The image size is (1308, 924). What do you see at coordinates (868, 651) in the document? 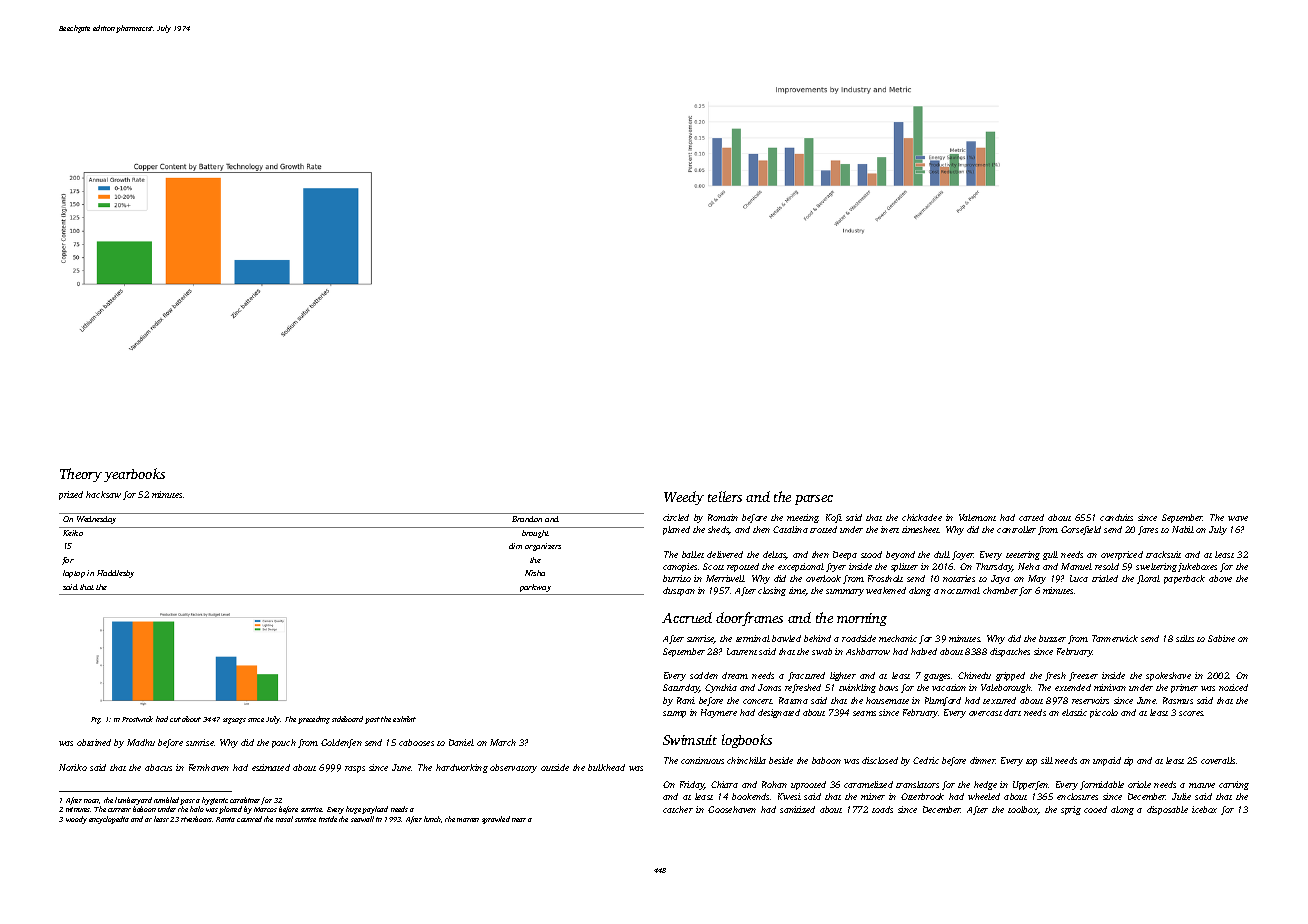
I see `Ashbarrow` at bounding box center [868, 651].
